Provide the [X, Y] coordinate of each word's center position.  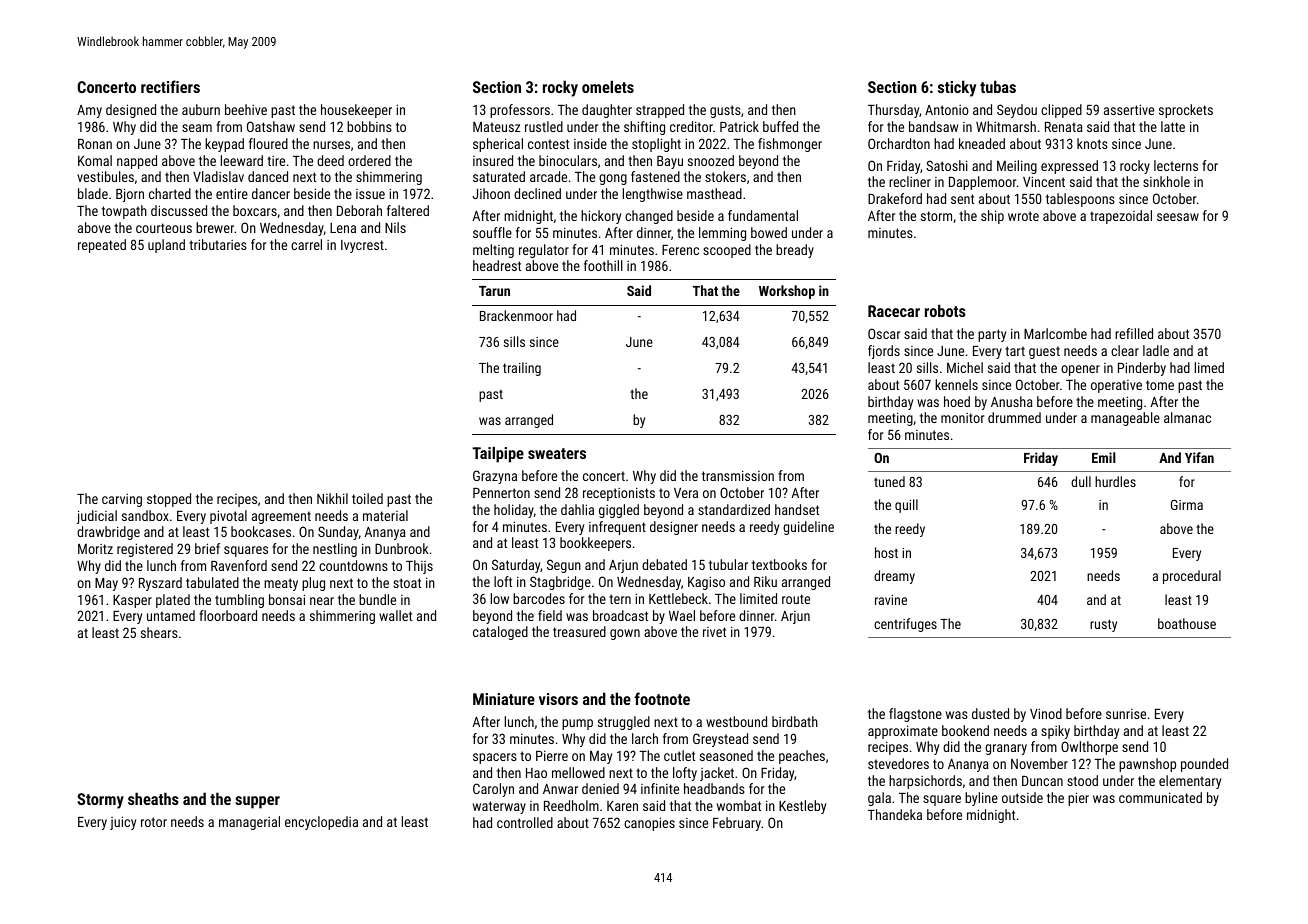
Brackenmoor [516, 315]
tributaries [218, 244]
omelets [608, 86]
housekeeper [356, 111]
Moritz [95, 549]
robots [945, 310]
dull [1081, 481]
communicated [1160, 797]
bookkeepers [595, 544]
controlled [525, 822]
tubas [998, 86]
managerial [249, 823]
